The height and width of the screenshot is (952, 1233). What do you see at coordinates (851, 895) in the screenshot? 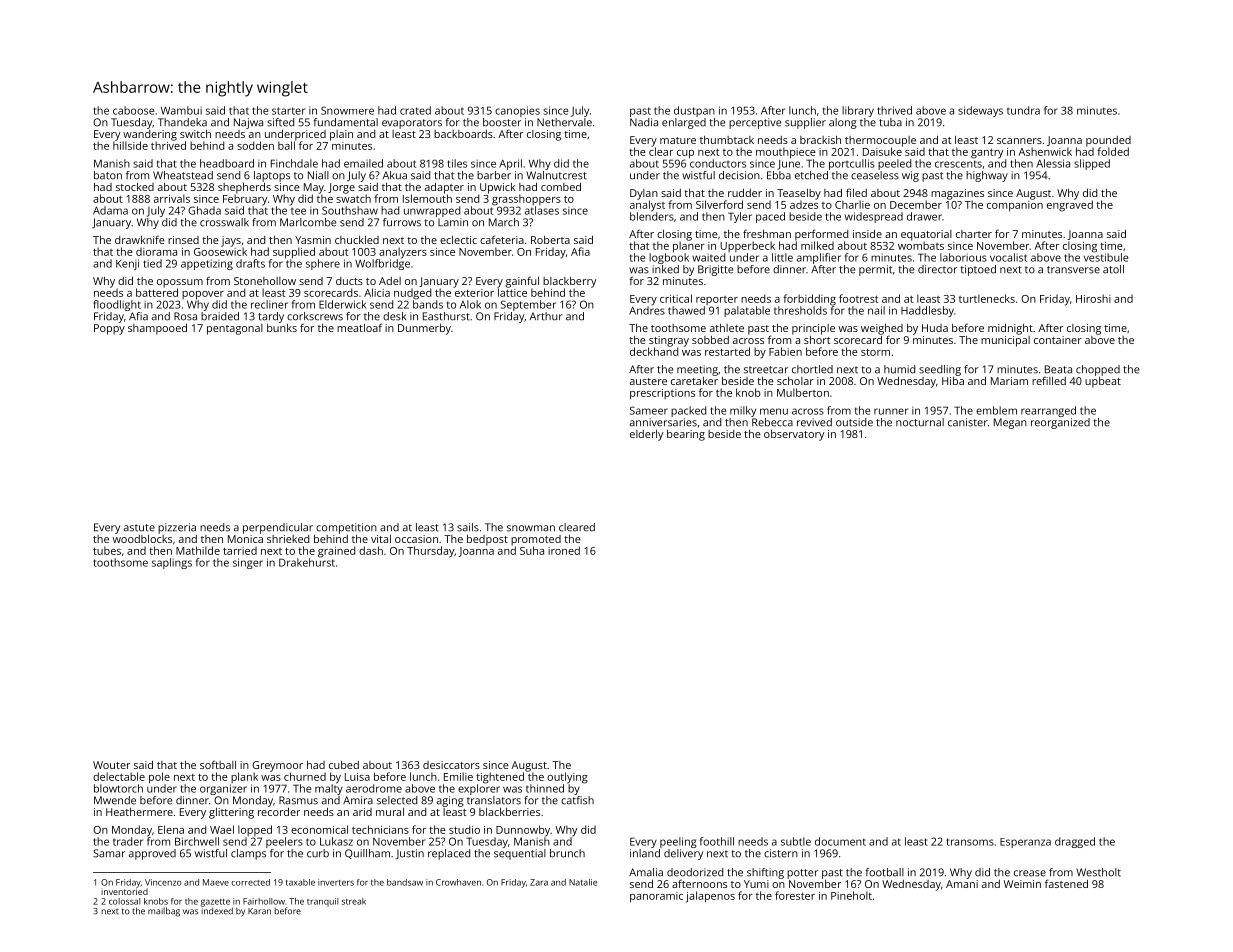
I see `Pineholt` at bounding box center [851, 895].
